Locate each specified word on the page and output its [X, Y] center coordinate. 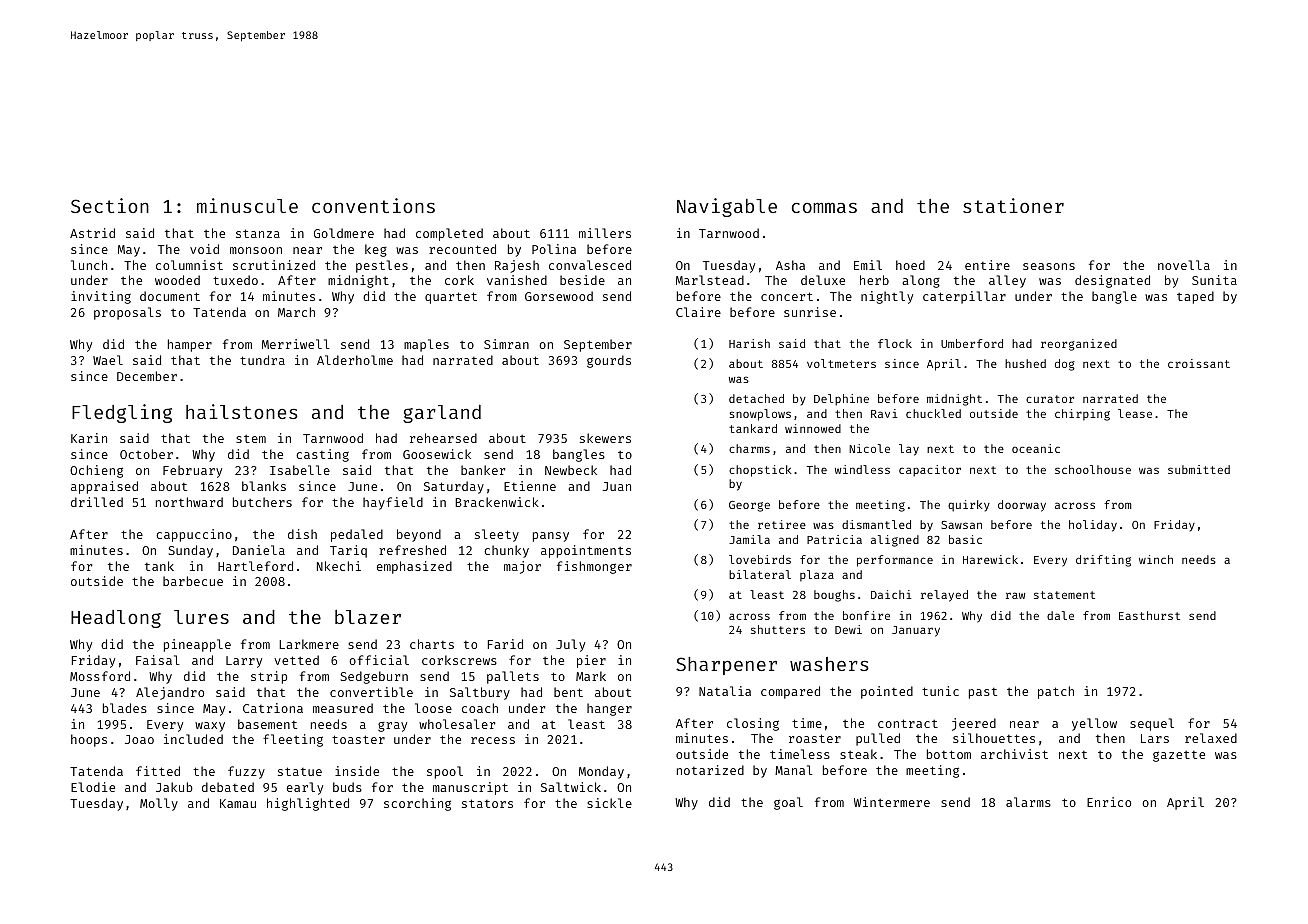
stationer [1013, 205]
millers [605, 233]
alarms [1028, 802]
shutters [778, 629]
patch [1056, 692]
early [305, 788]
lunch [89, 265]
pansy [551, 537]
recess [493, 740]
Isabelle [300, 470]
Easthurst [1149, 615]
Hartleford [255, 566]
